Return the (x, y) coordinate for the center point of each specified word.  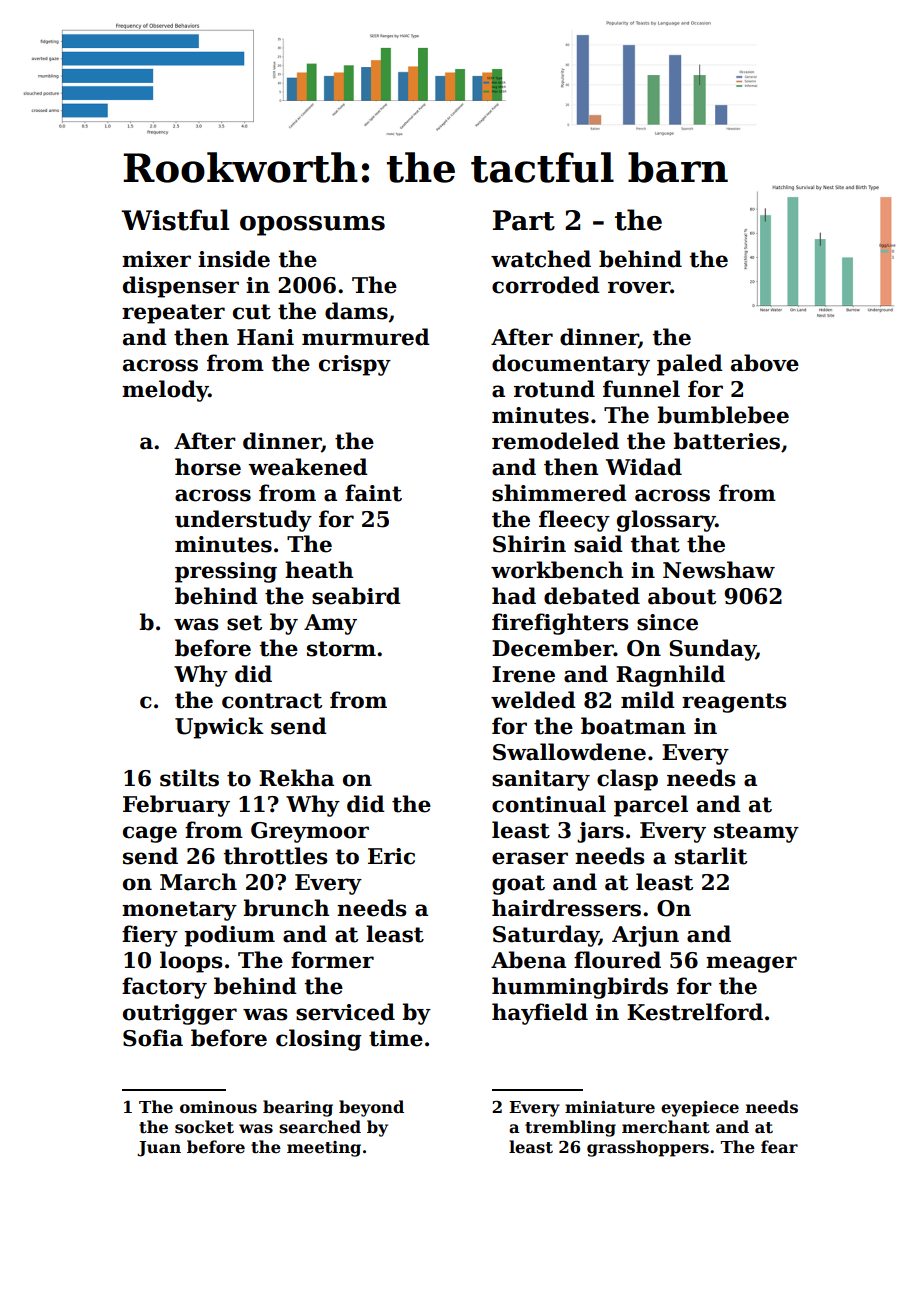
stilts (189, 778)
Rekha (296, 778)
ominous (218, 1107)
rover (639, 287)
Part (524, 220)
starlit (711, 856)
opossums (312, 226)
